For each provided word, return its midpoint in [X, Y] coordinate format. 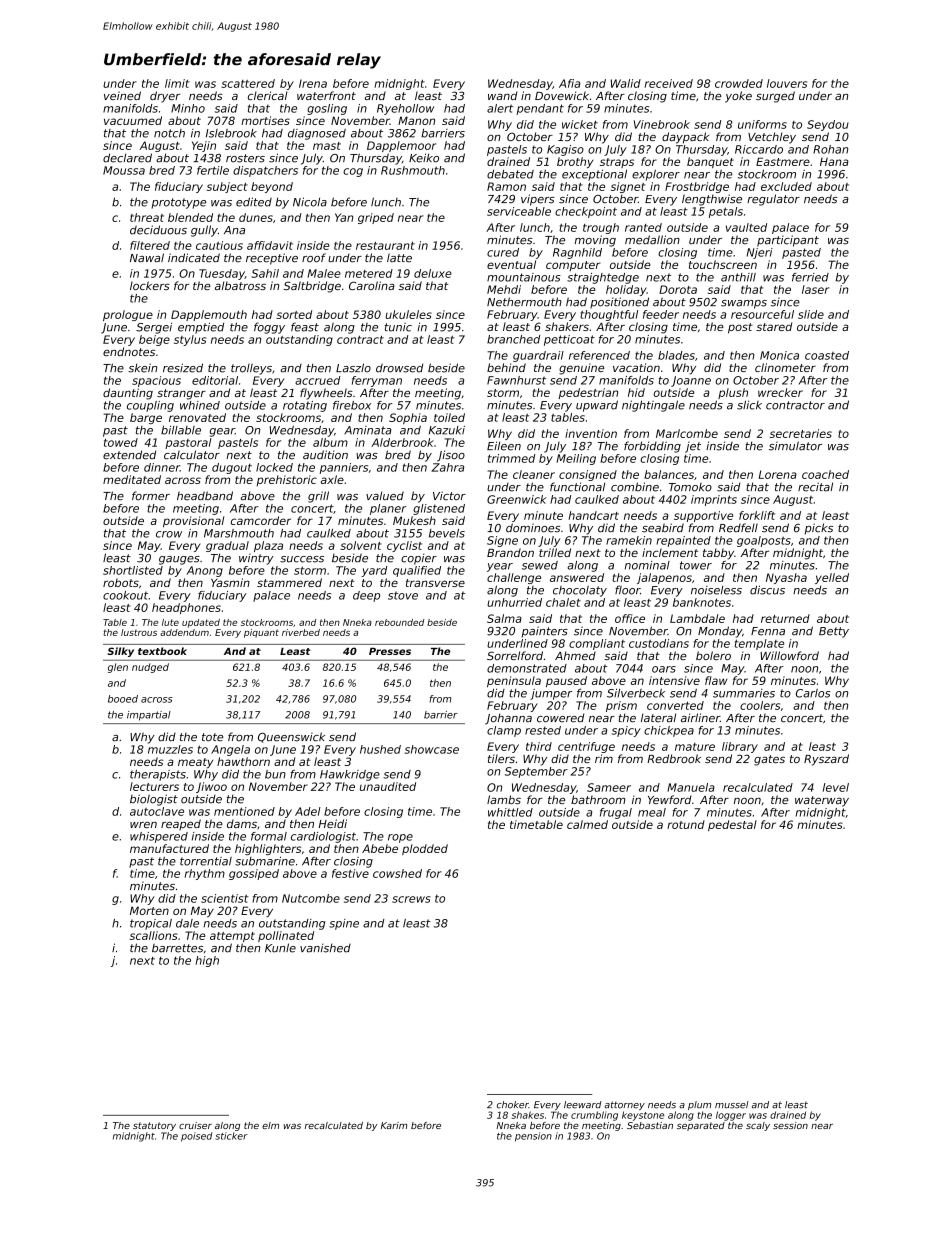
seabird [663, 528]
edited [254, 202]
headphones [186, 608]
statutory [154, 1126]
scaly [758, 1126]
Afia [570, 83]
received [669, 83]
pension [533, 1137]
